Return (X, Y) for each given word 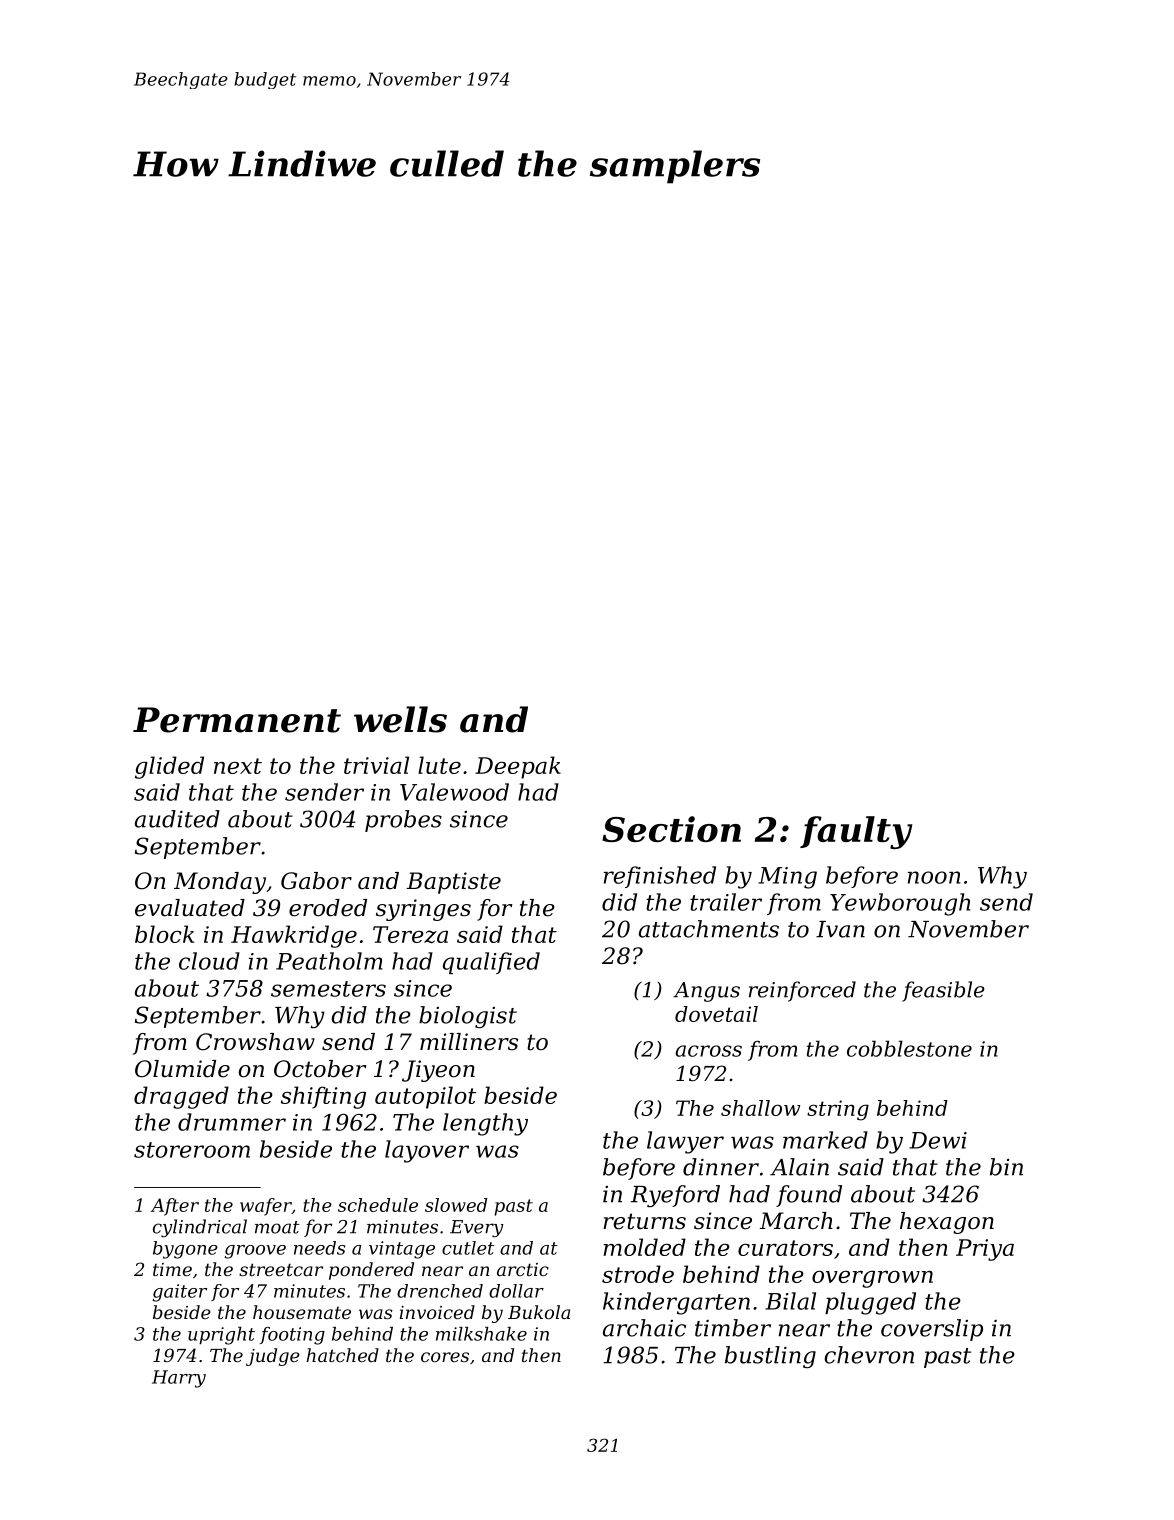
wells (400, 719)
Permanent (237, 720)
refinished (660, 877)
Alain (799, 1167)
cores (445, 1357)
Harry (179, 1379)
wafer (266, 1207)
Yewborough (900, 904)
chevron (869, 1355)
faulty (856, 832)
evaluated (190, 908)
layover (427, 1151)
